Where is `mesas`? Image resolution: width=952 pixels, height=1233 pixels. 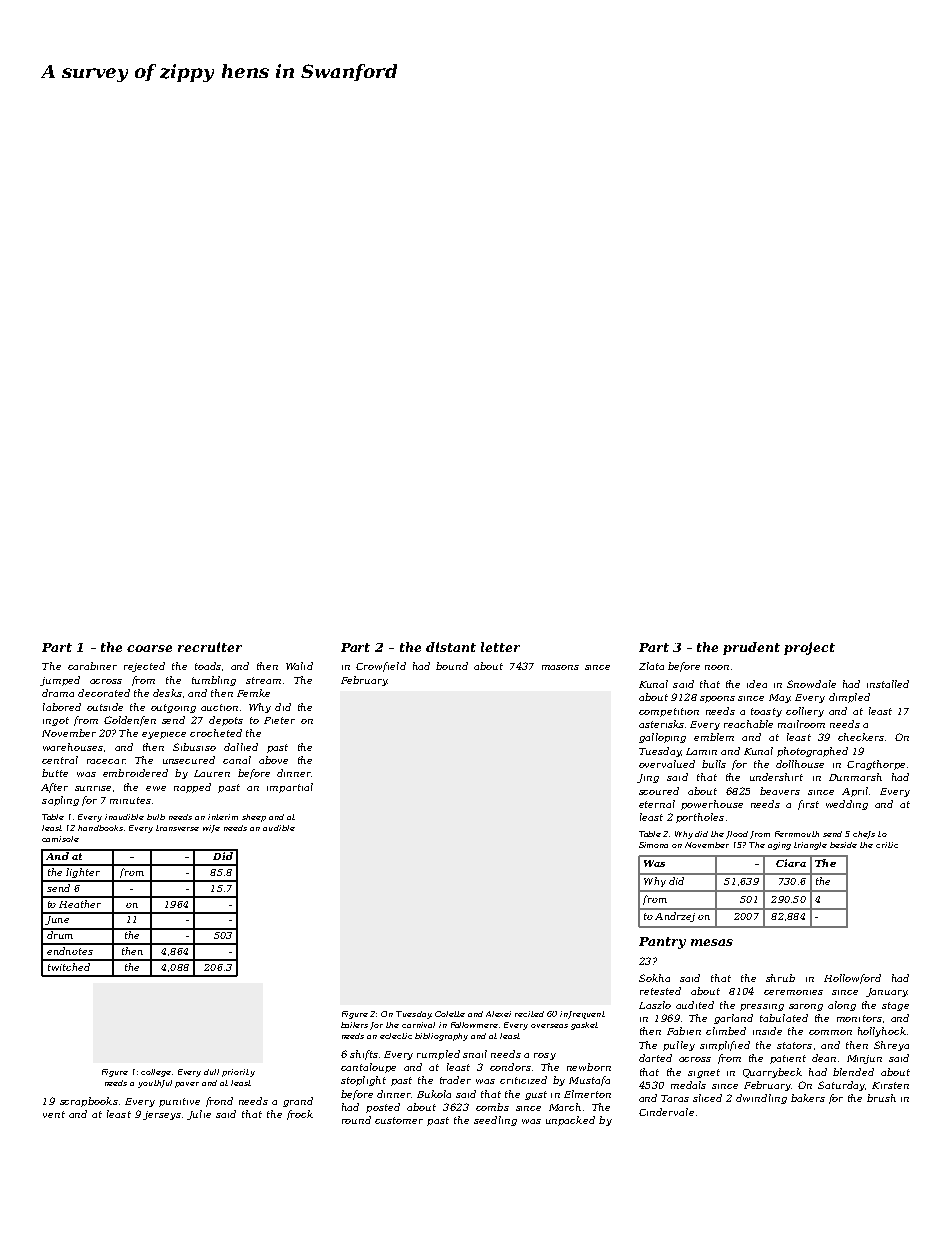 mesas is located at coordinates (712, 942).
